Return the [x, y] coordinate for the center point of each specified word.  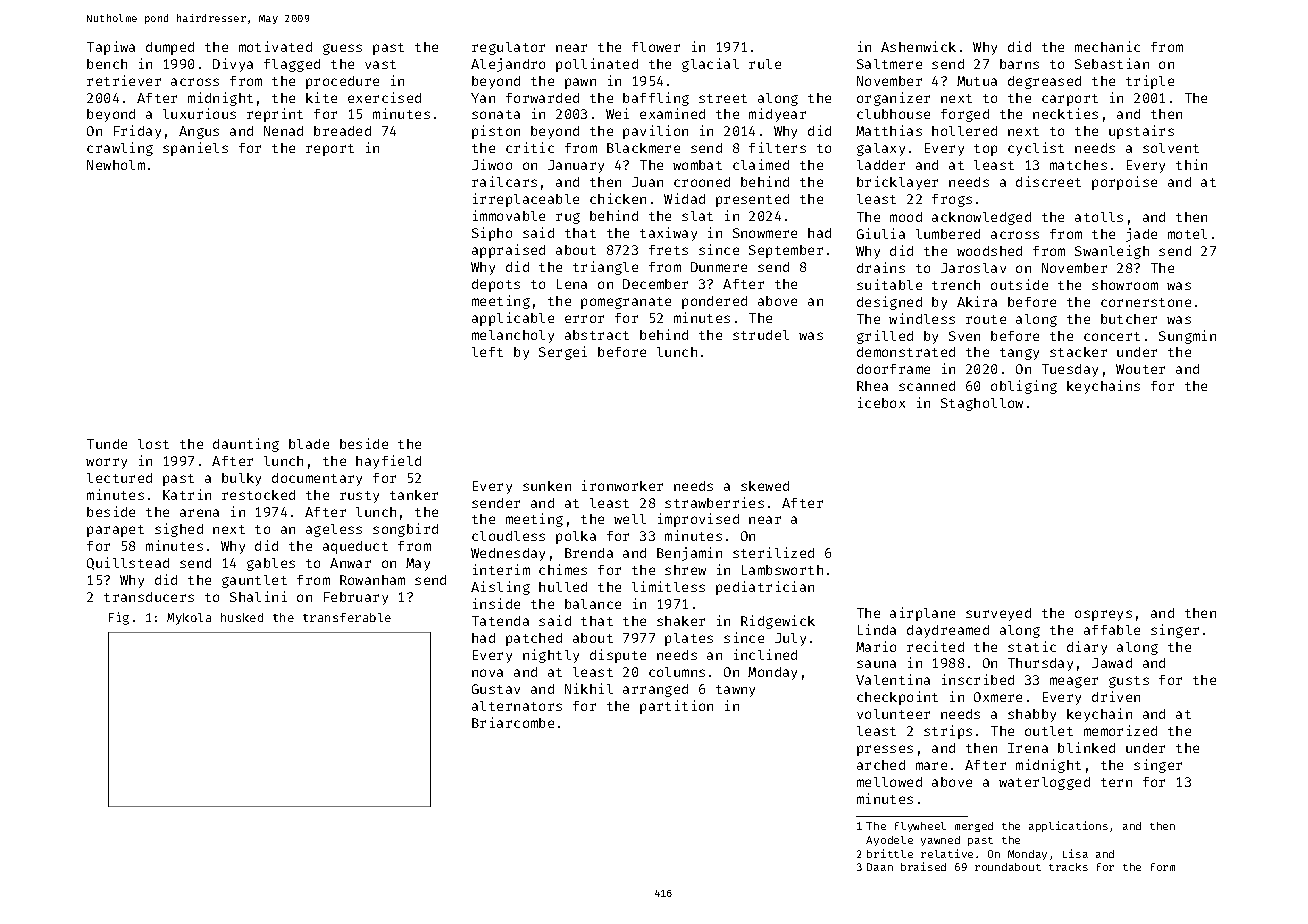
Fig [119, 618]
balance [593, 604]
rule [765, 64]
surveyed [998, 614]
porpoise [1124, 183]
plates [689, 639]
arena [199, 513]
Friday [137, 132]
